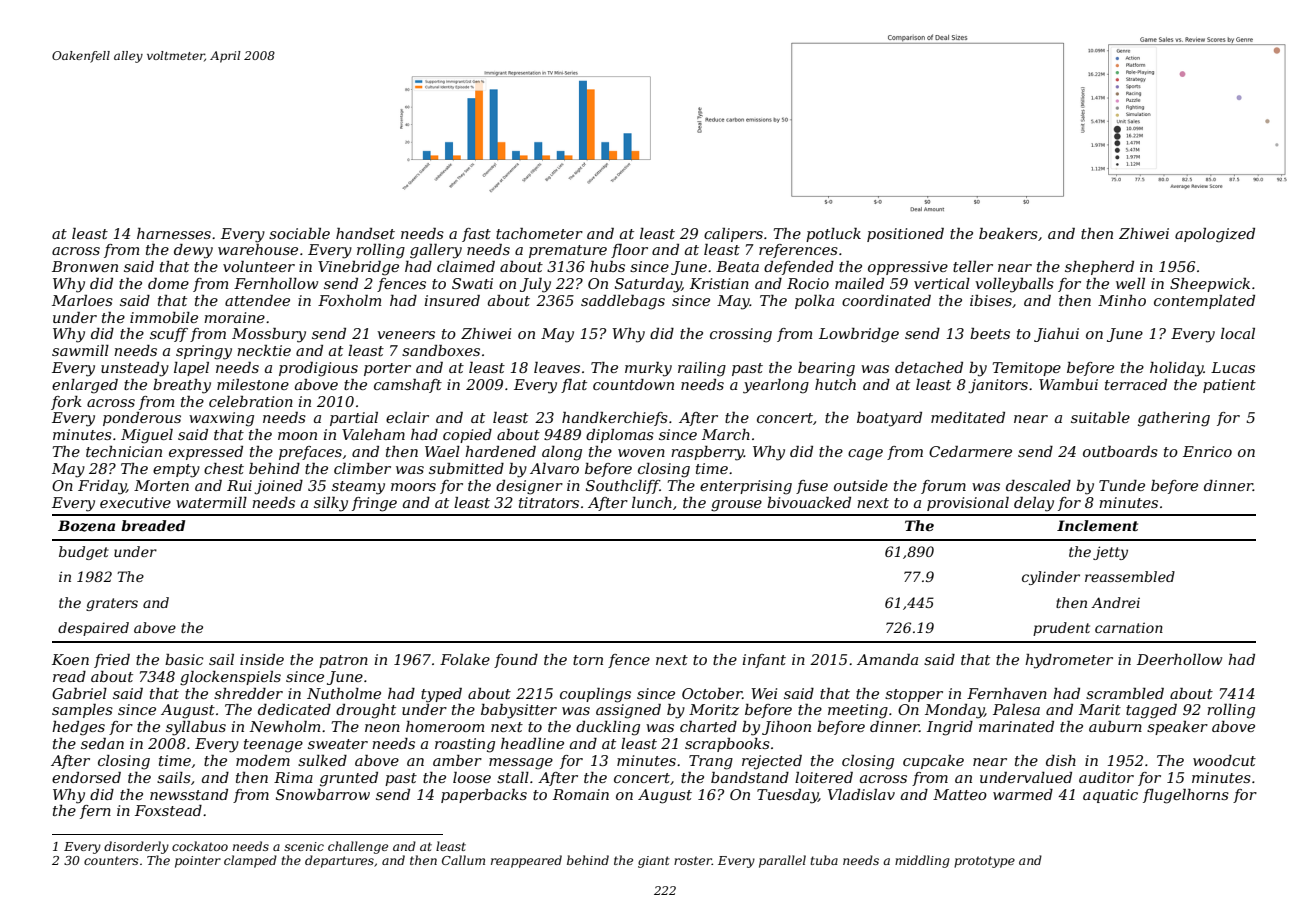 Image resolution: width=1308 pixels, height=924 pixels. What do you see at coordinates (111, 860) in the screenshot?
I see `counters` at bounding box center [111, 860].
